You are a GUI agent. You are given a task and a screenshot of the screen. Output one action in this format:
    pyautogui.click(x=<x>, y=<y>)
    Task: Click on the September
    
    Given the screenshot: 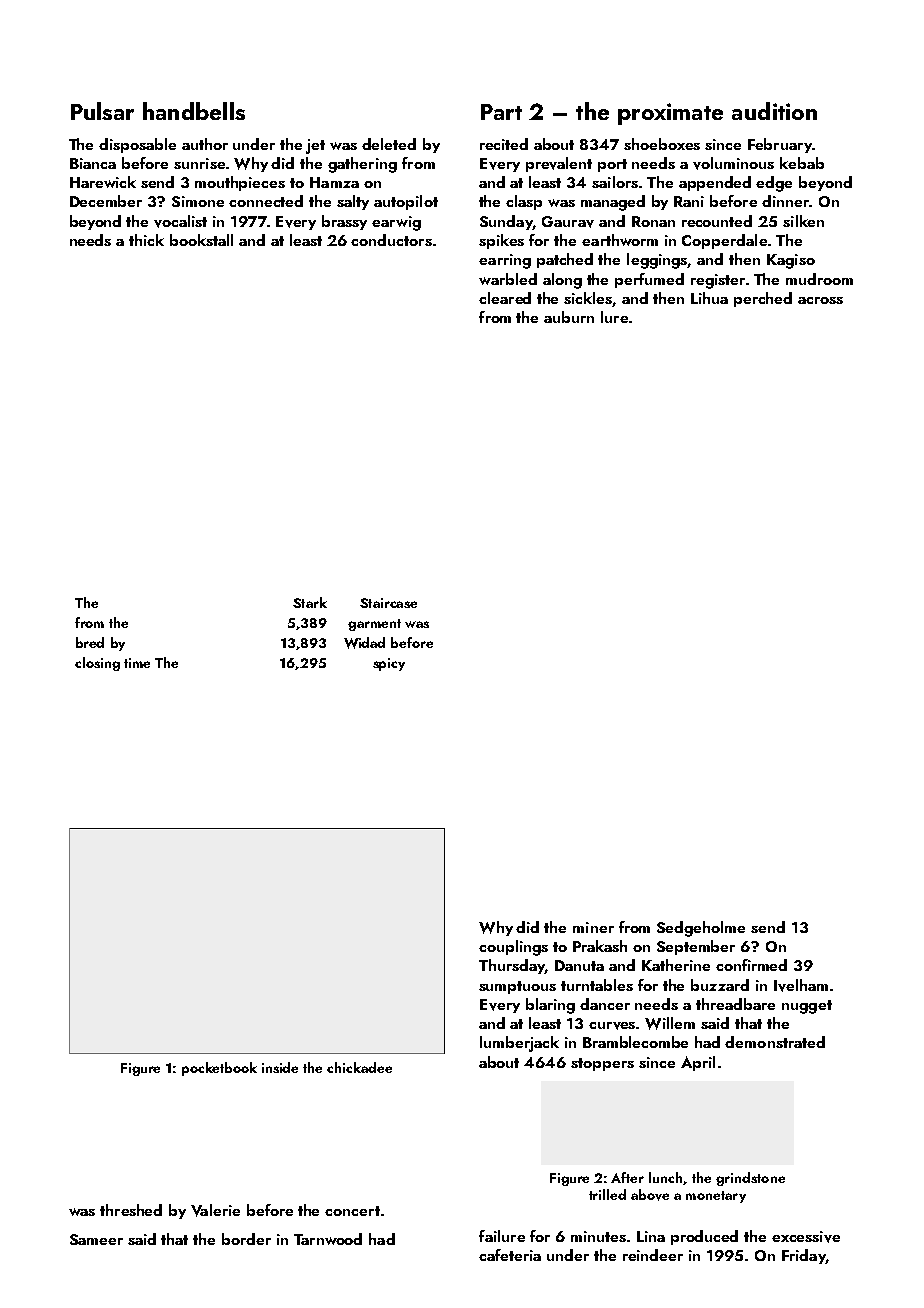 What is the action you would take?
    pyautogui.click(x=696, y=947)
